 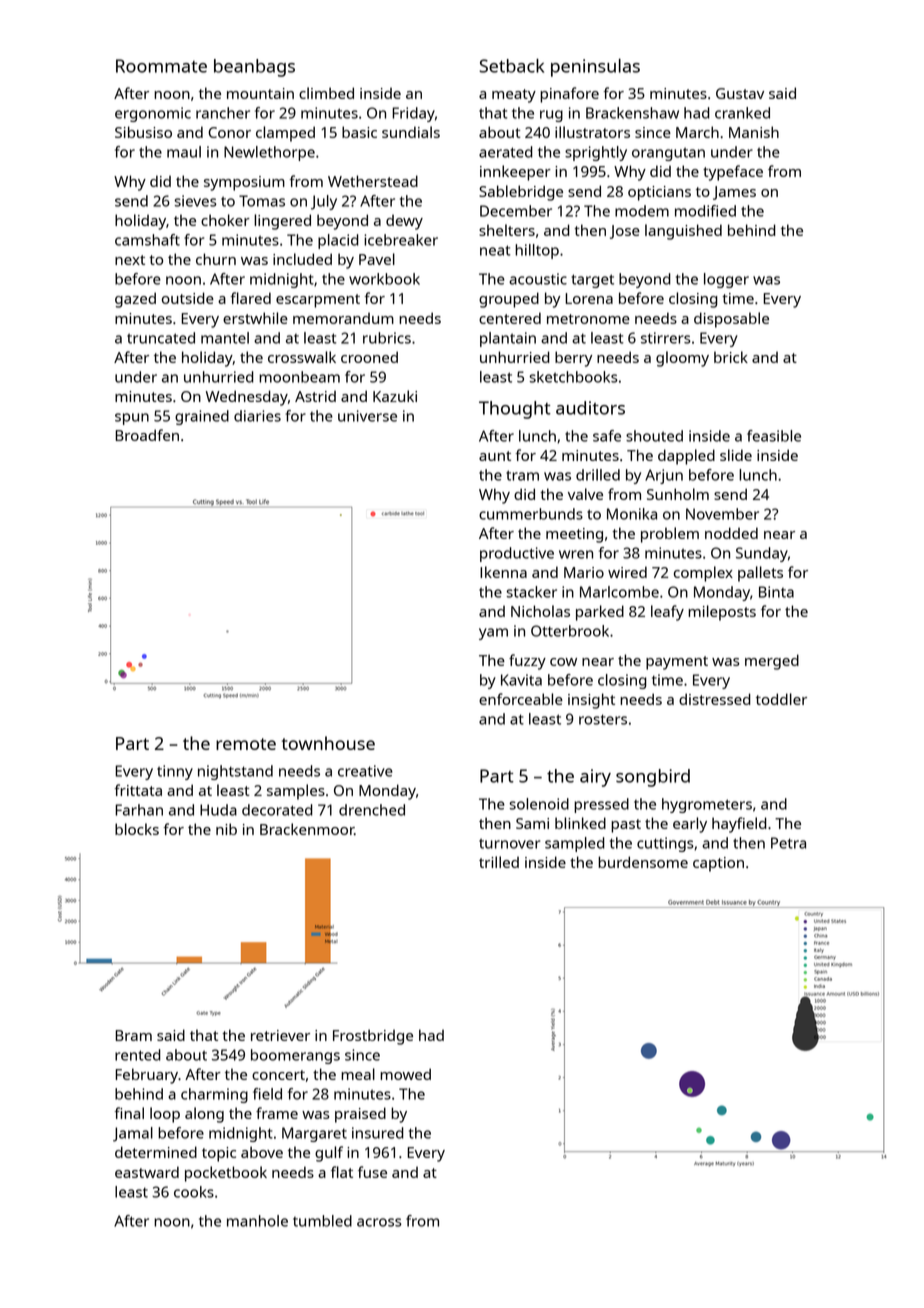 I want to click on across, so click(x=379, y=1222).
